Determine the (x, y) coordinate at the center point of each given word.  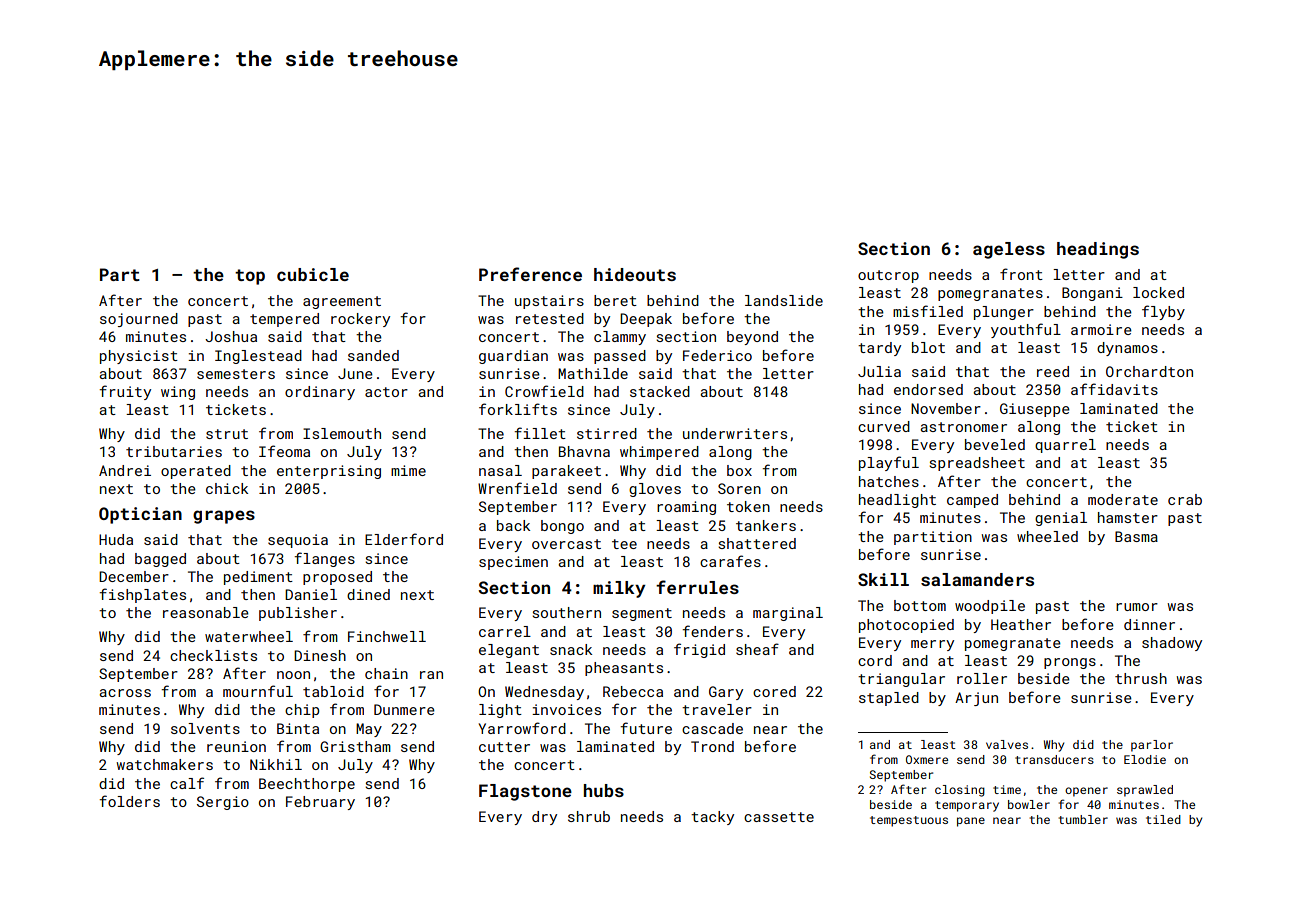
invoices (566, 709)
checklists (213, 655)
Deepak (646, 320)
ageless (1009, 250)
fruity (125, 392)
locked (1158, 292)
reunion (236, 746)
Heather (1021, 624)
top (250, 277)
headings (1098, 250)
